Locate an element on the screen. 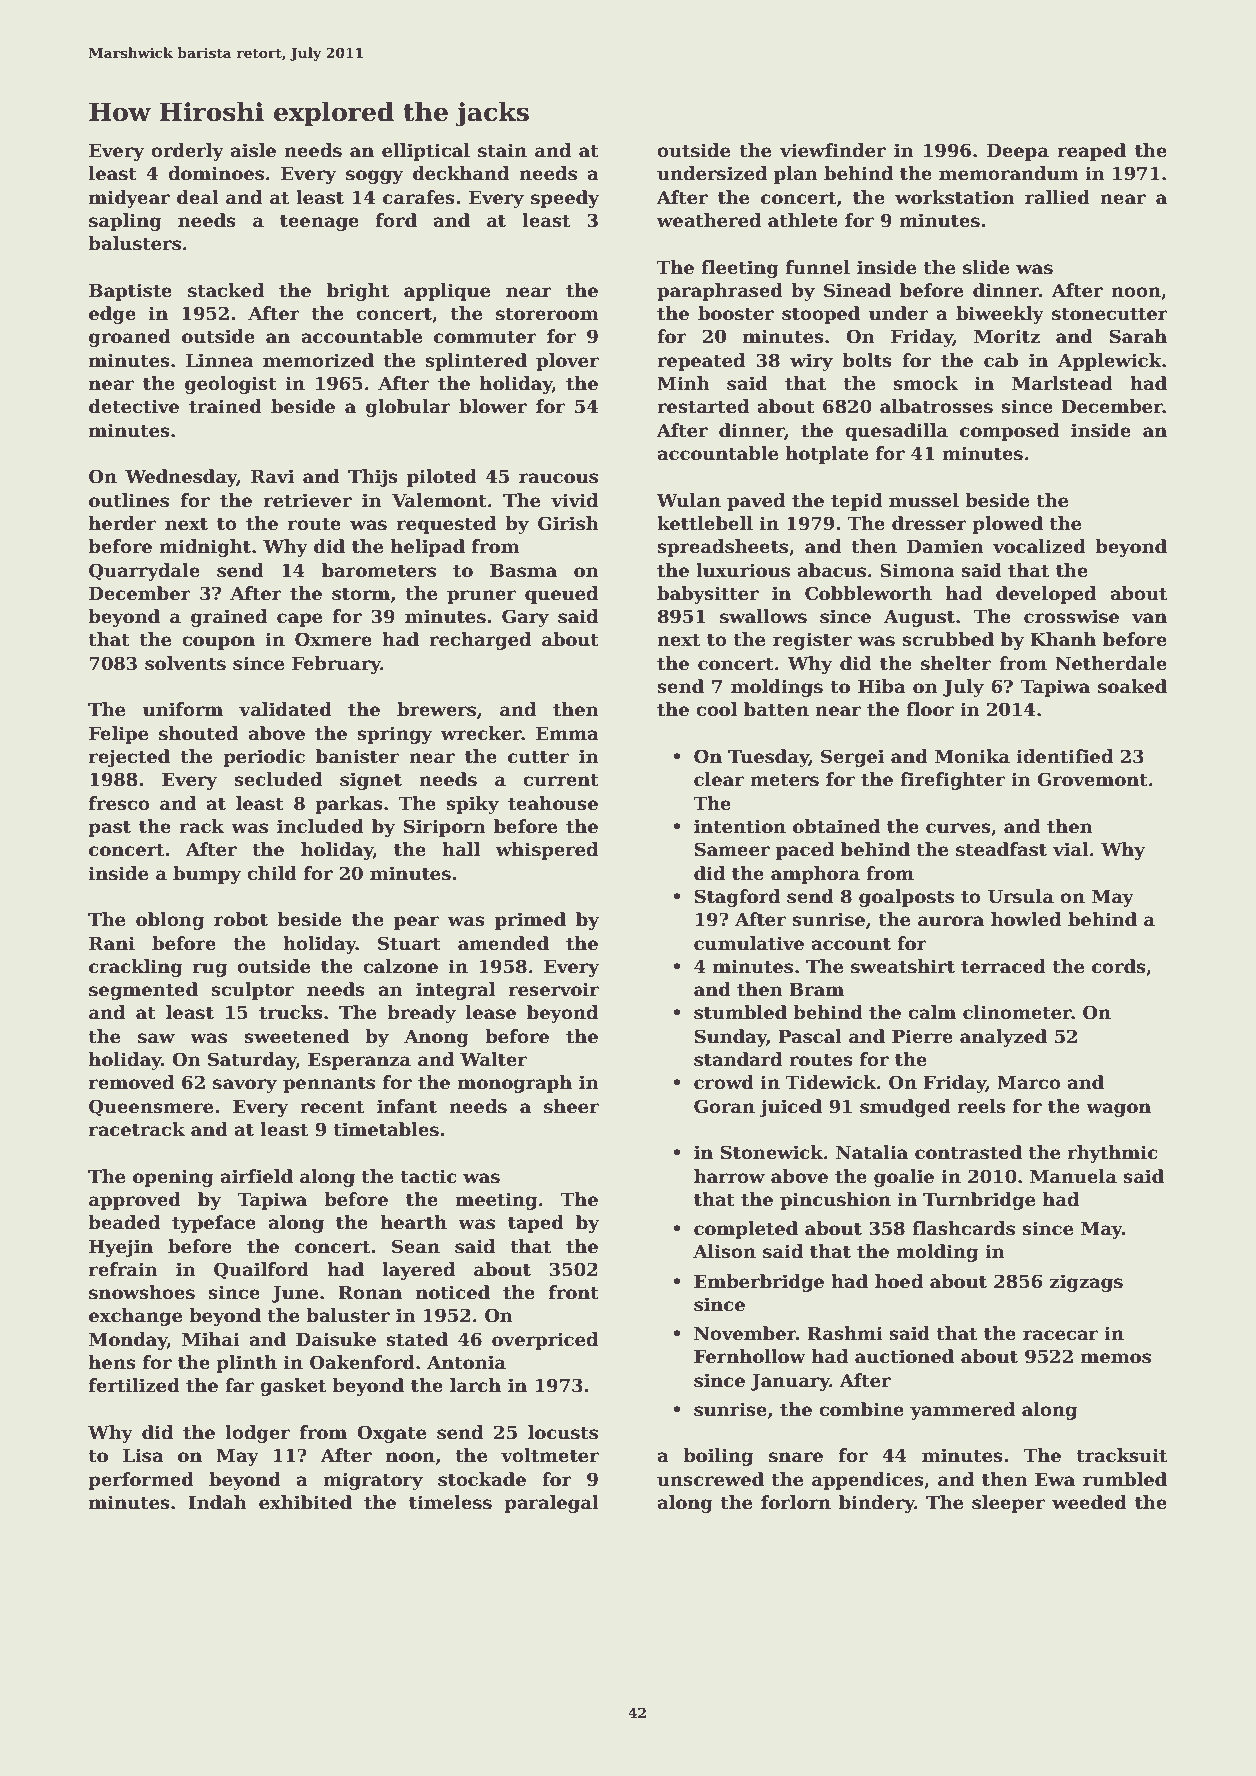 This screenshot has height=1776, width=1256. Ewa is located at coordinates (1055, 1480).
